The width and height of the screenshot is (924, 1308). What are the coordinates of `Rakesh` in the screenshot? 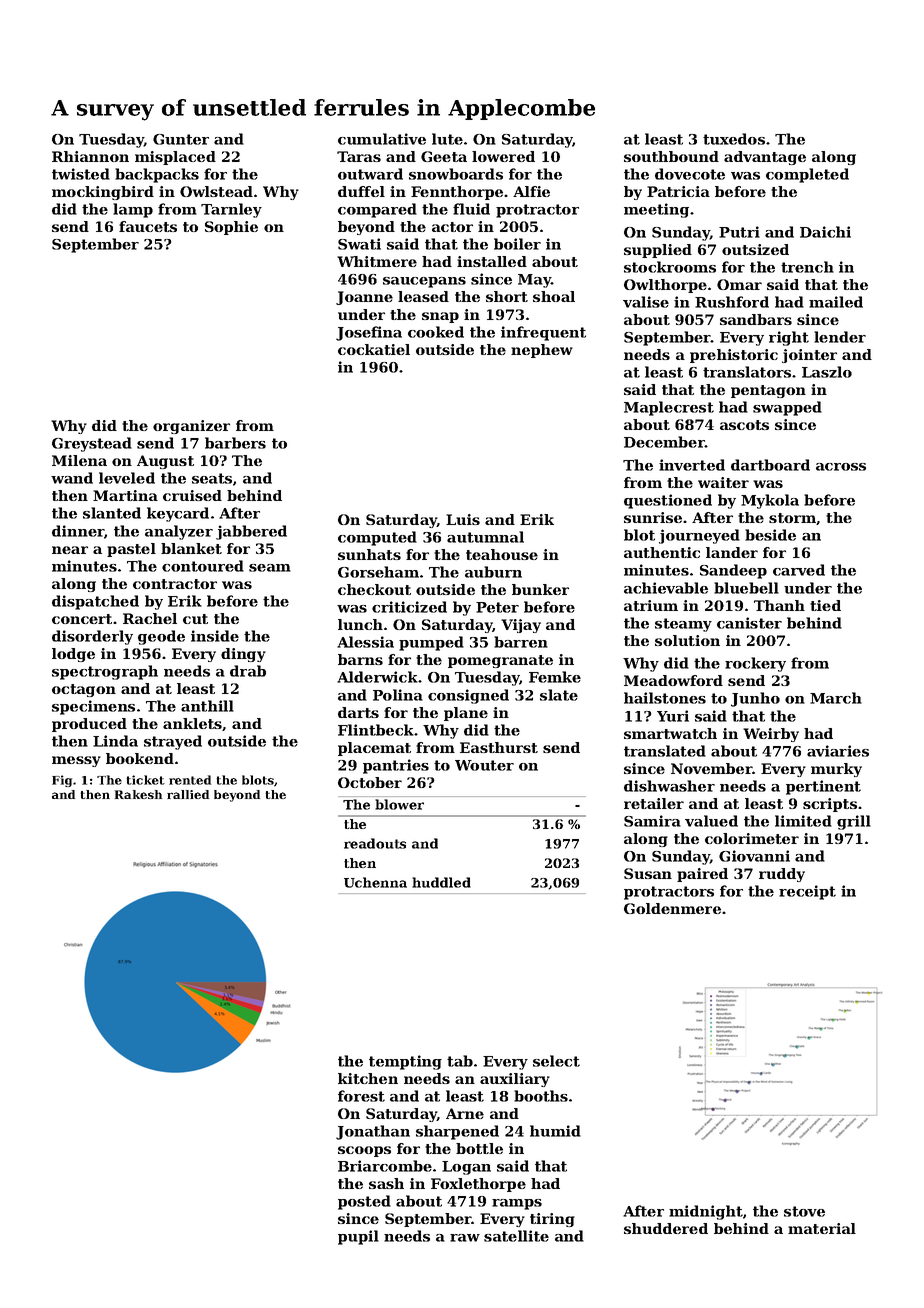 It's located at (138, 794).
